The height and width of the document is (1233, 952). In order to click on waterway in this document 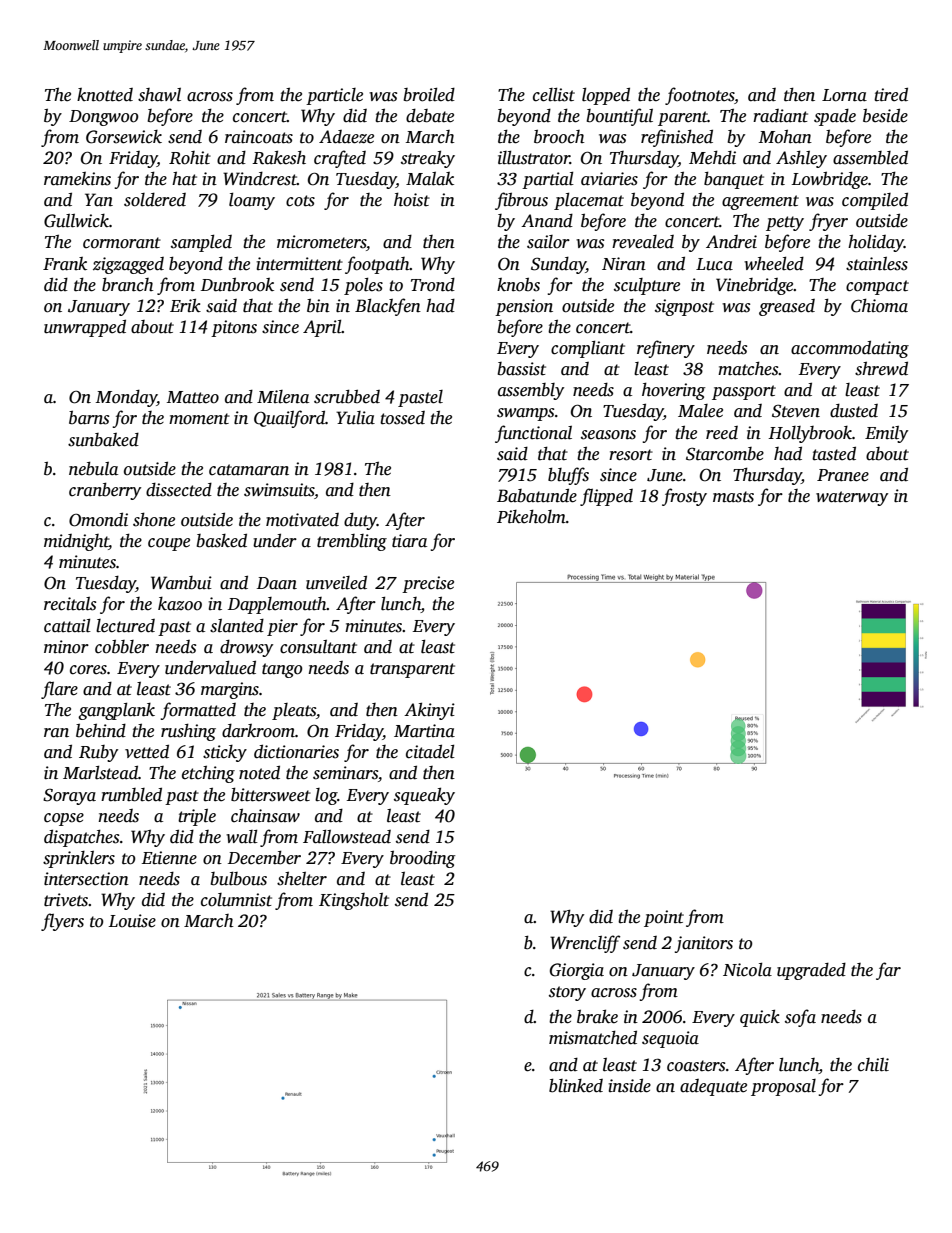, I will do `click(852, 498)`.
